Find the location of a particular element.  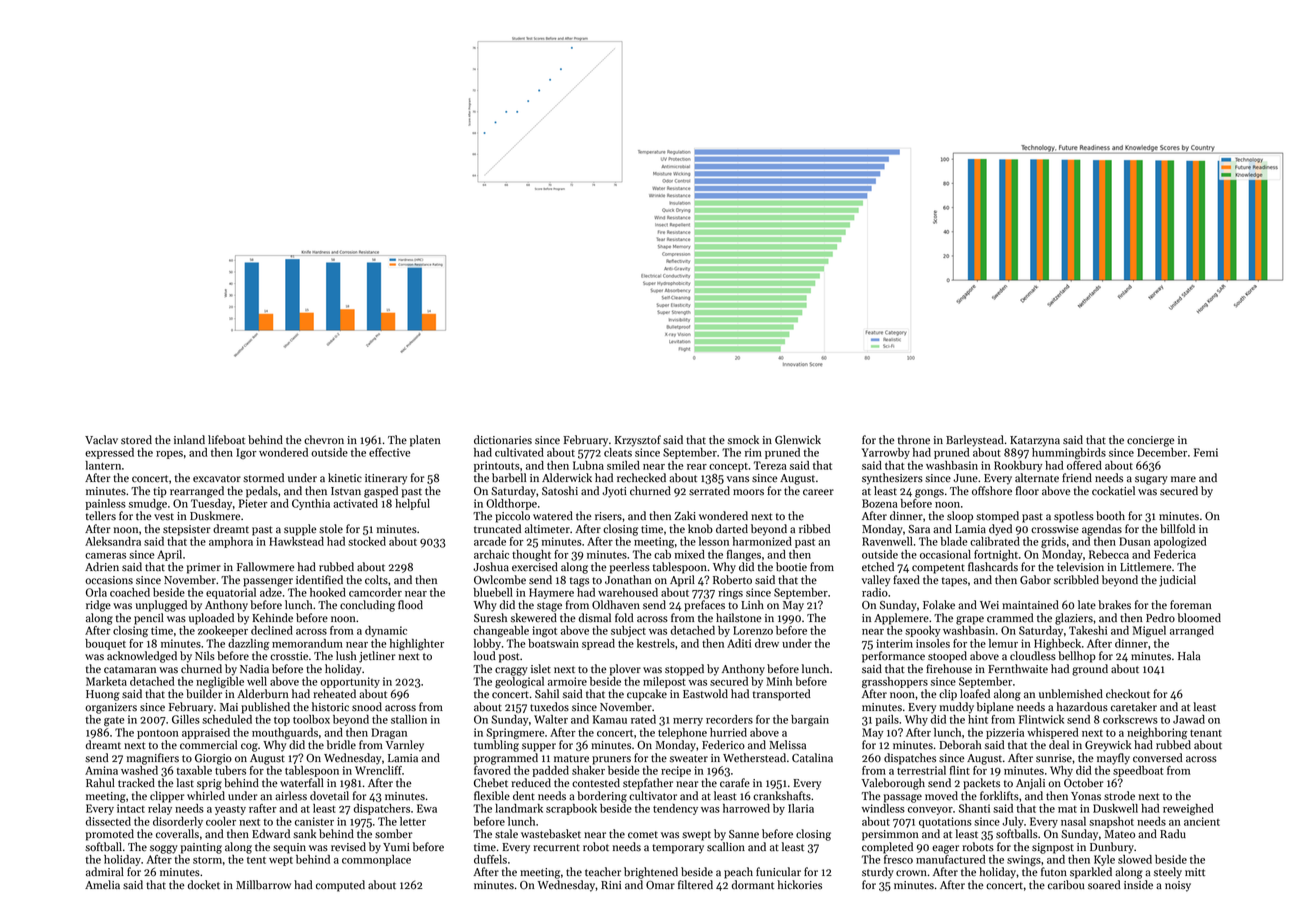

Amelia is located at coordinates (102, 885).
